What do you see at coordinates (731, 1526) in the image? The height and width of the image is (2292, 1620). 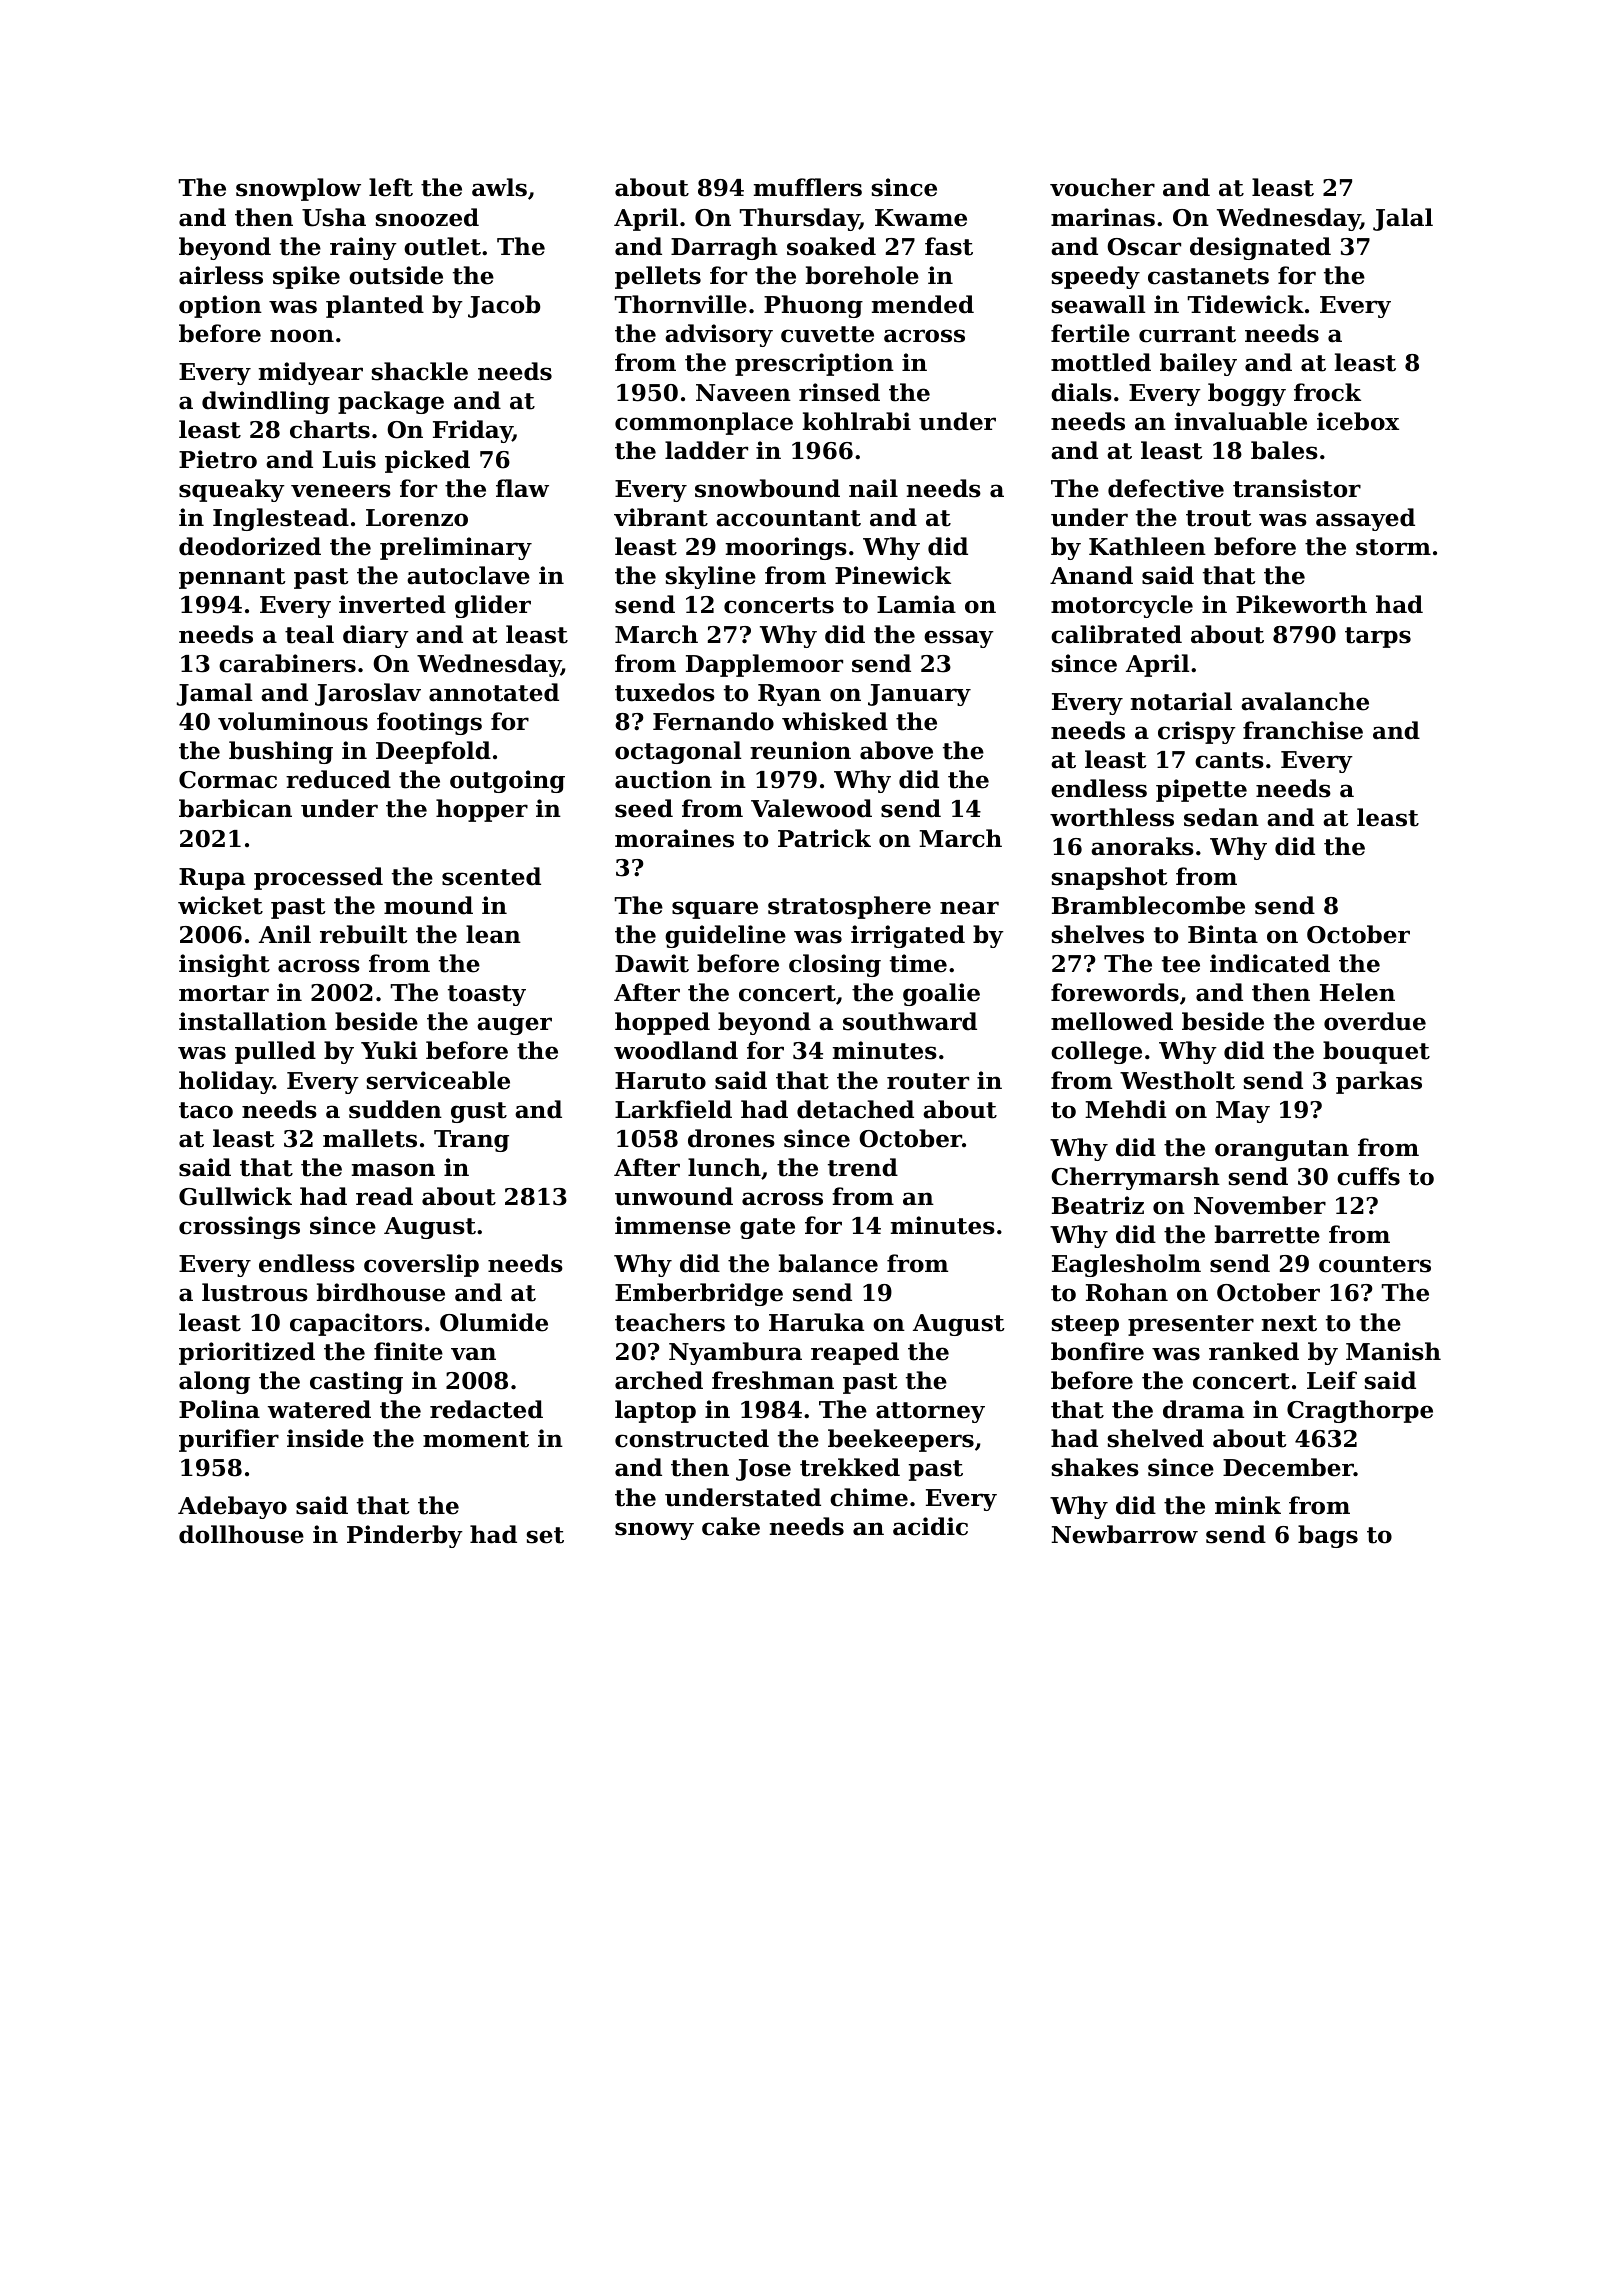 I see `cake` at bounding box center [731, 1526].
